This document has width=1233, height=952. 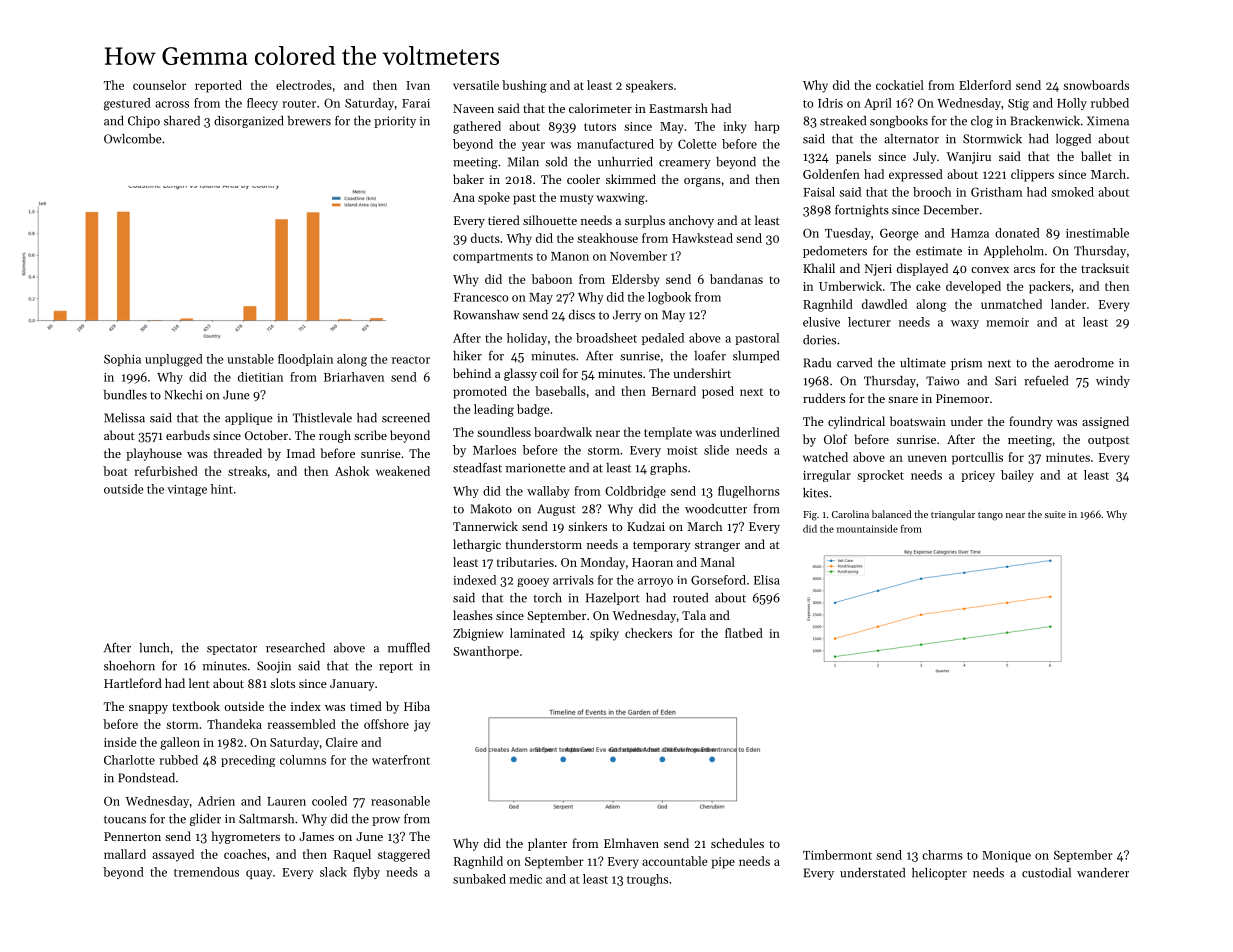 I want to click on jay, so click(x=422, y=726).
